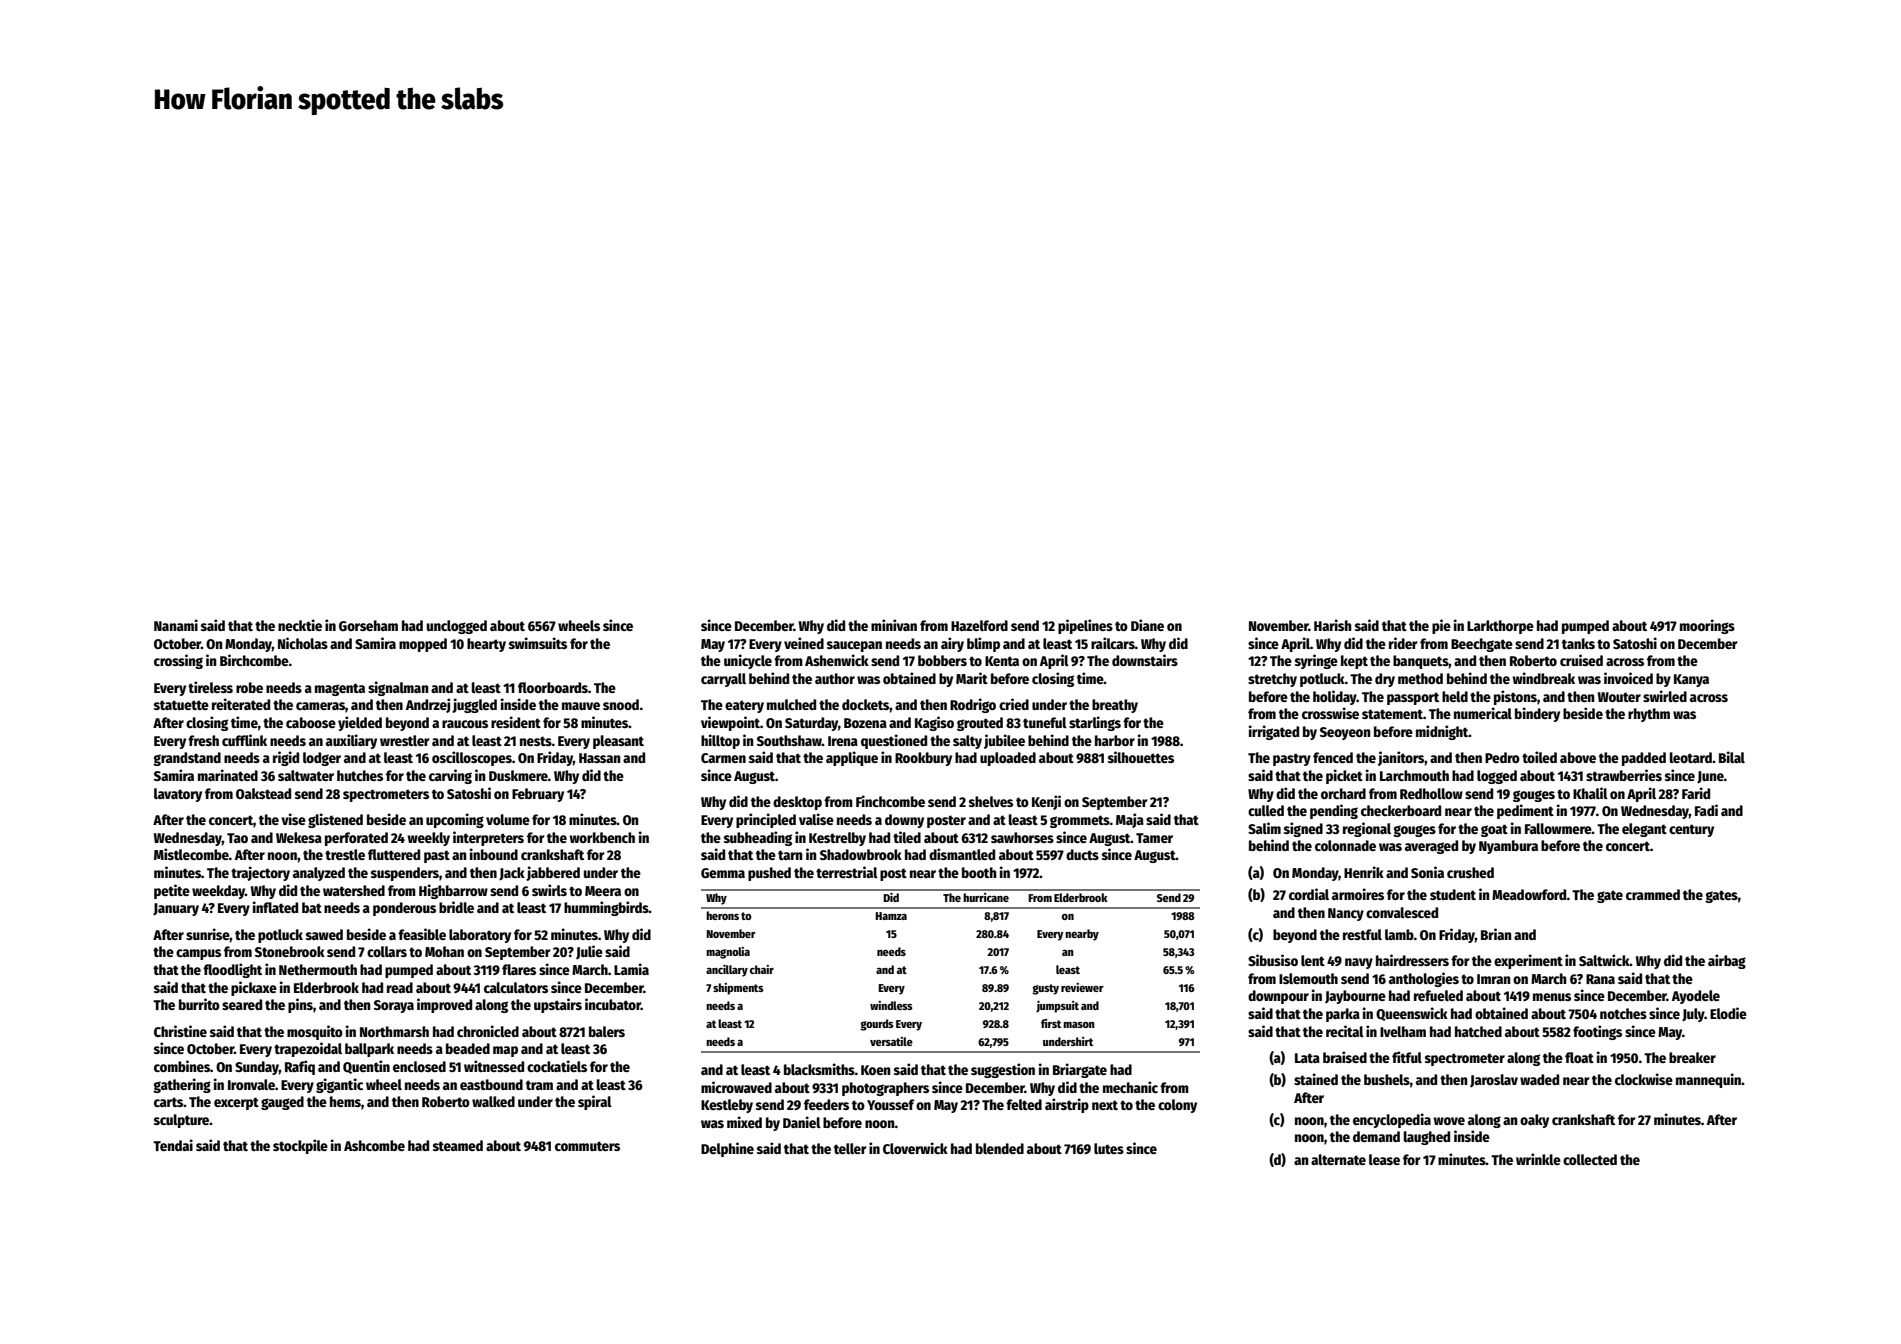 This screenshot has height=1344, width=1901. Describe the element at coordinates (1309, 894) in the screenshot. I see `cordial` at that location.
